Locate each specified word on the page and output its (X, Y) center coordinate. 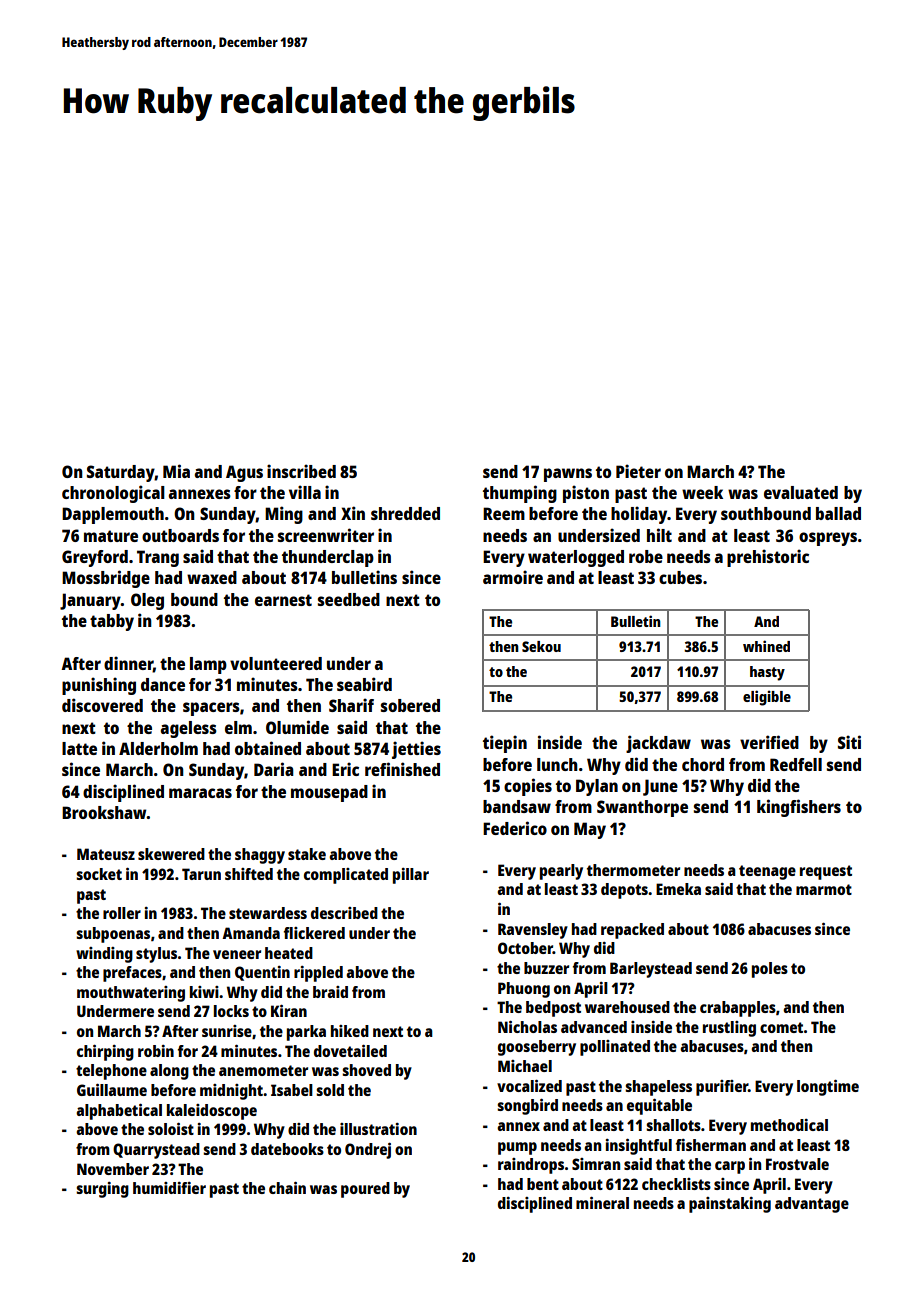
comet (782, 1027)
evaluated (801, 492)
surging (102, 1190)
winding (104, 955)
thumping (520, 494)
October (525, 948)
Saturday (121, 473)
